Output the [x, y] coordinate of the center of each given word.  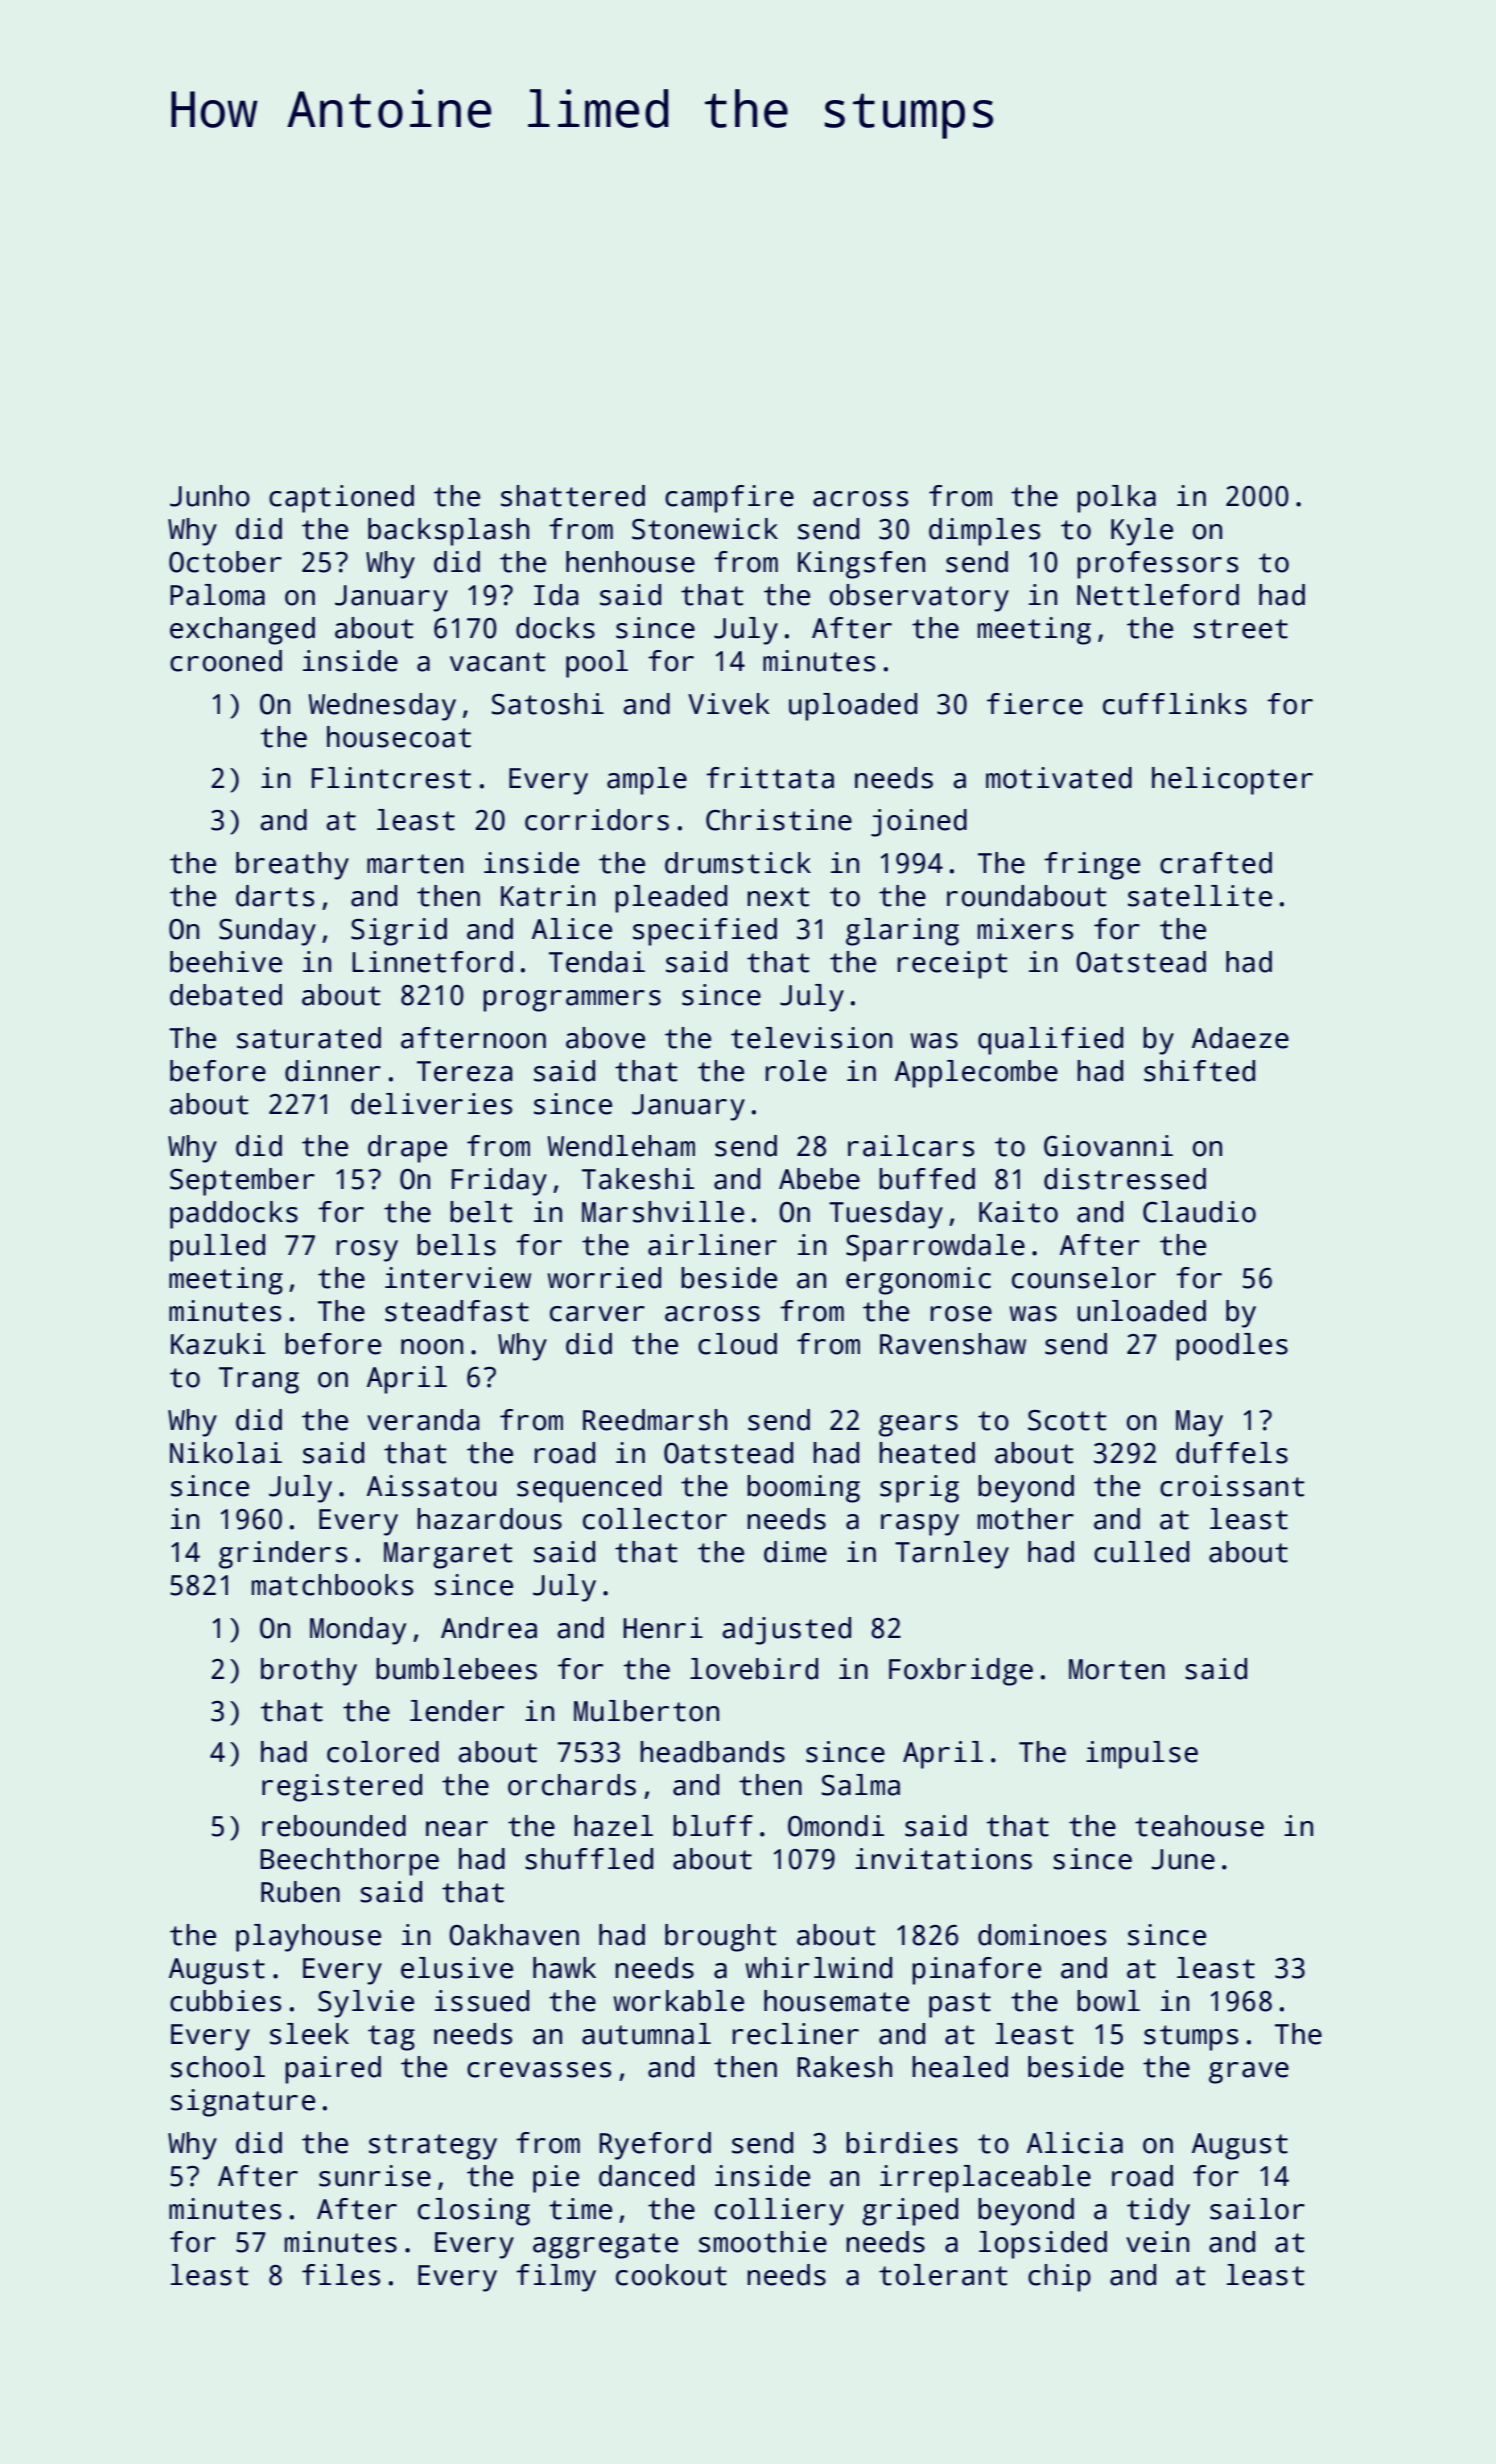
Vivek [729, 704]
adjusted [786, 1631]
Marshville [663, 1212]
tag [391, 2038]
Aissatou [431, 1486]
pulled [217, 1248]
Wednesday [382, 707]
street [1241, 629]
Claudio [1199, 1212]
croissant [1232, 1486]
